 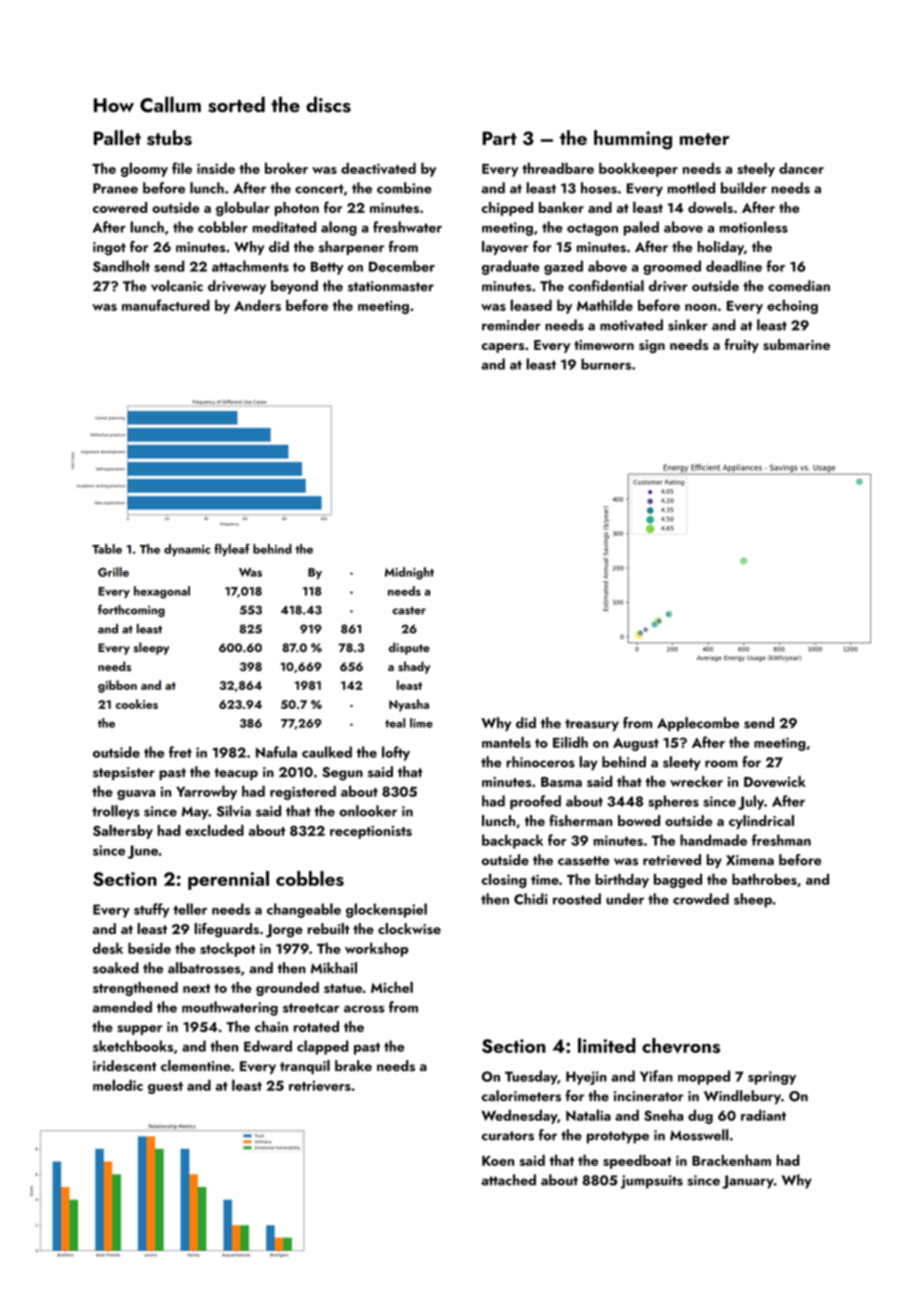 What do you see at coordinates (404, 188) in the screenshot?
I see `combine` at bounding box center [404, 188].
